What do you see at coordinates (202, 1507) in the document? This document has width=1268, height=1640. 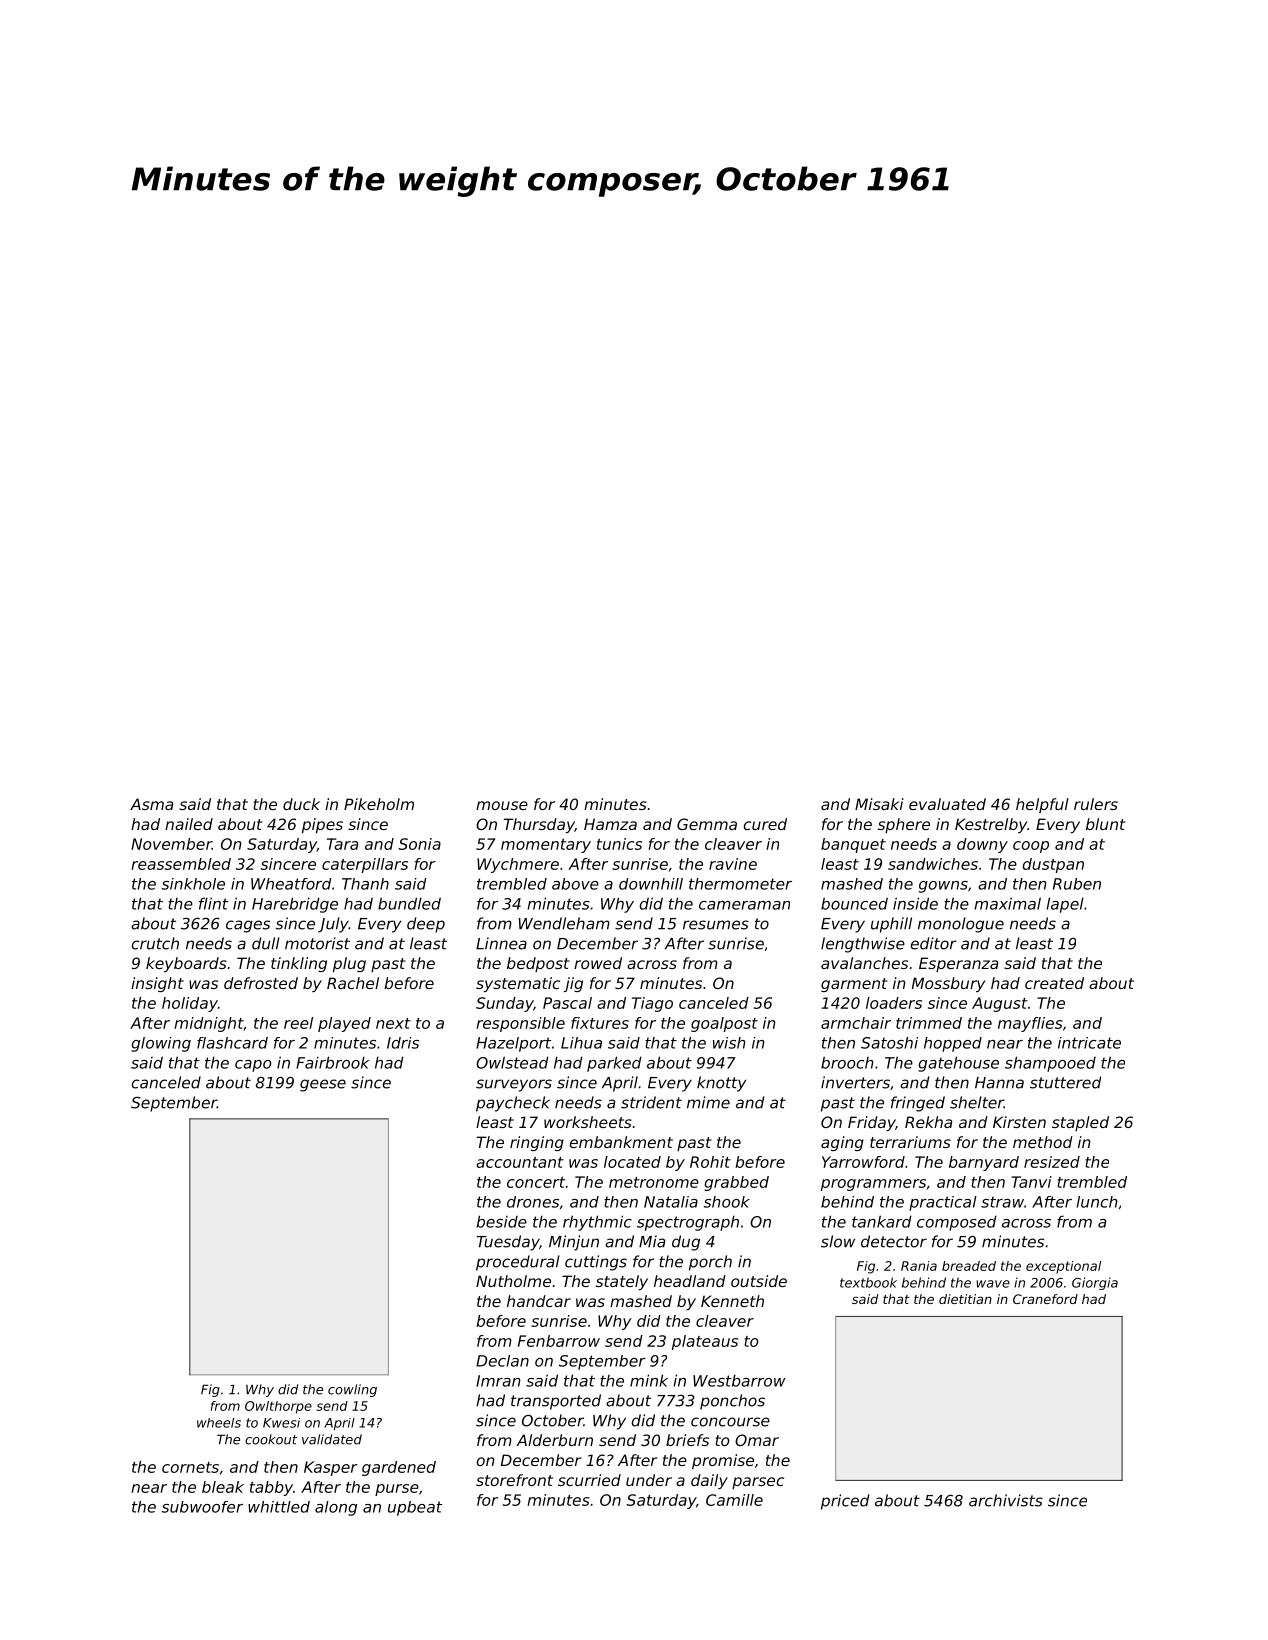 I see `subwoofer` at bounding box center [202, 1507].
